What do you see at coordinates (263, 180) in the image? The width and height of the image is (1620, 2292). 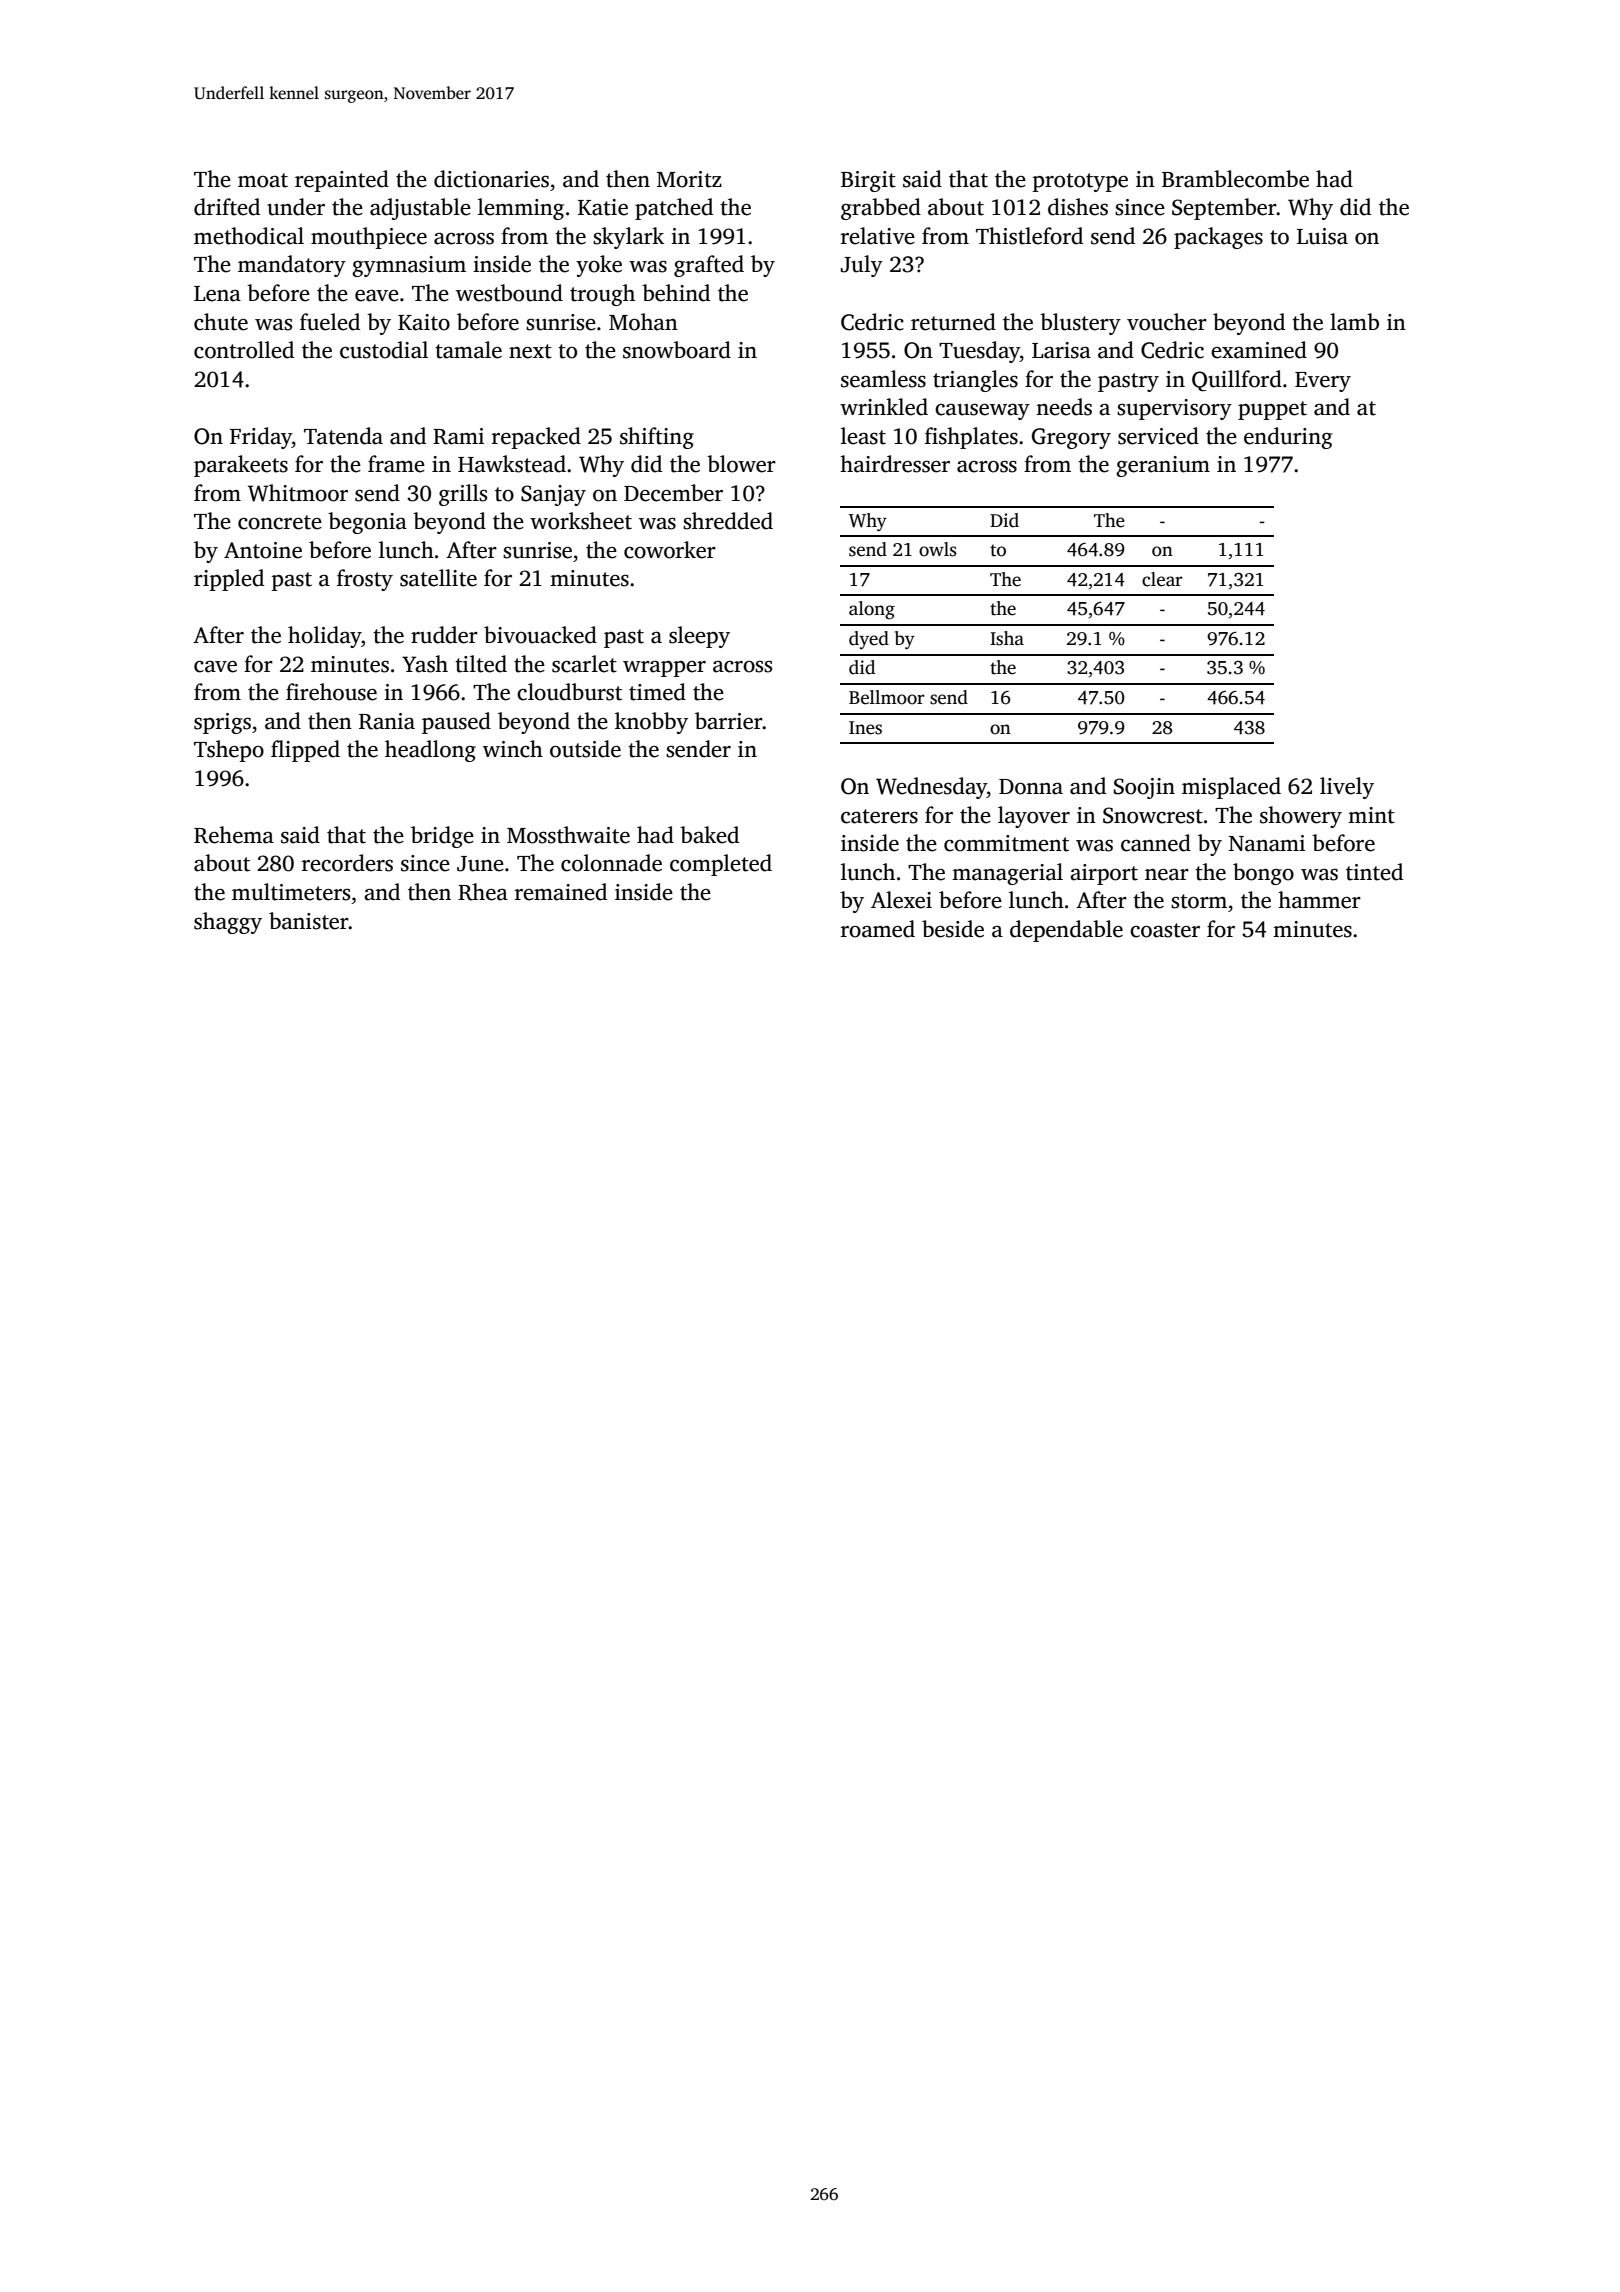 I see `moat` at bounding box center [263, 180].
